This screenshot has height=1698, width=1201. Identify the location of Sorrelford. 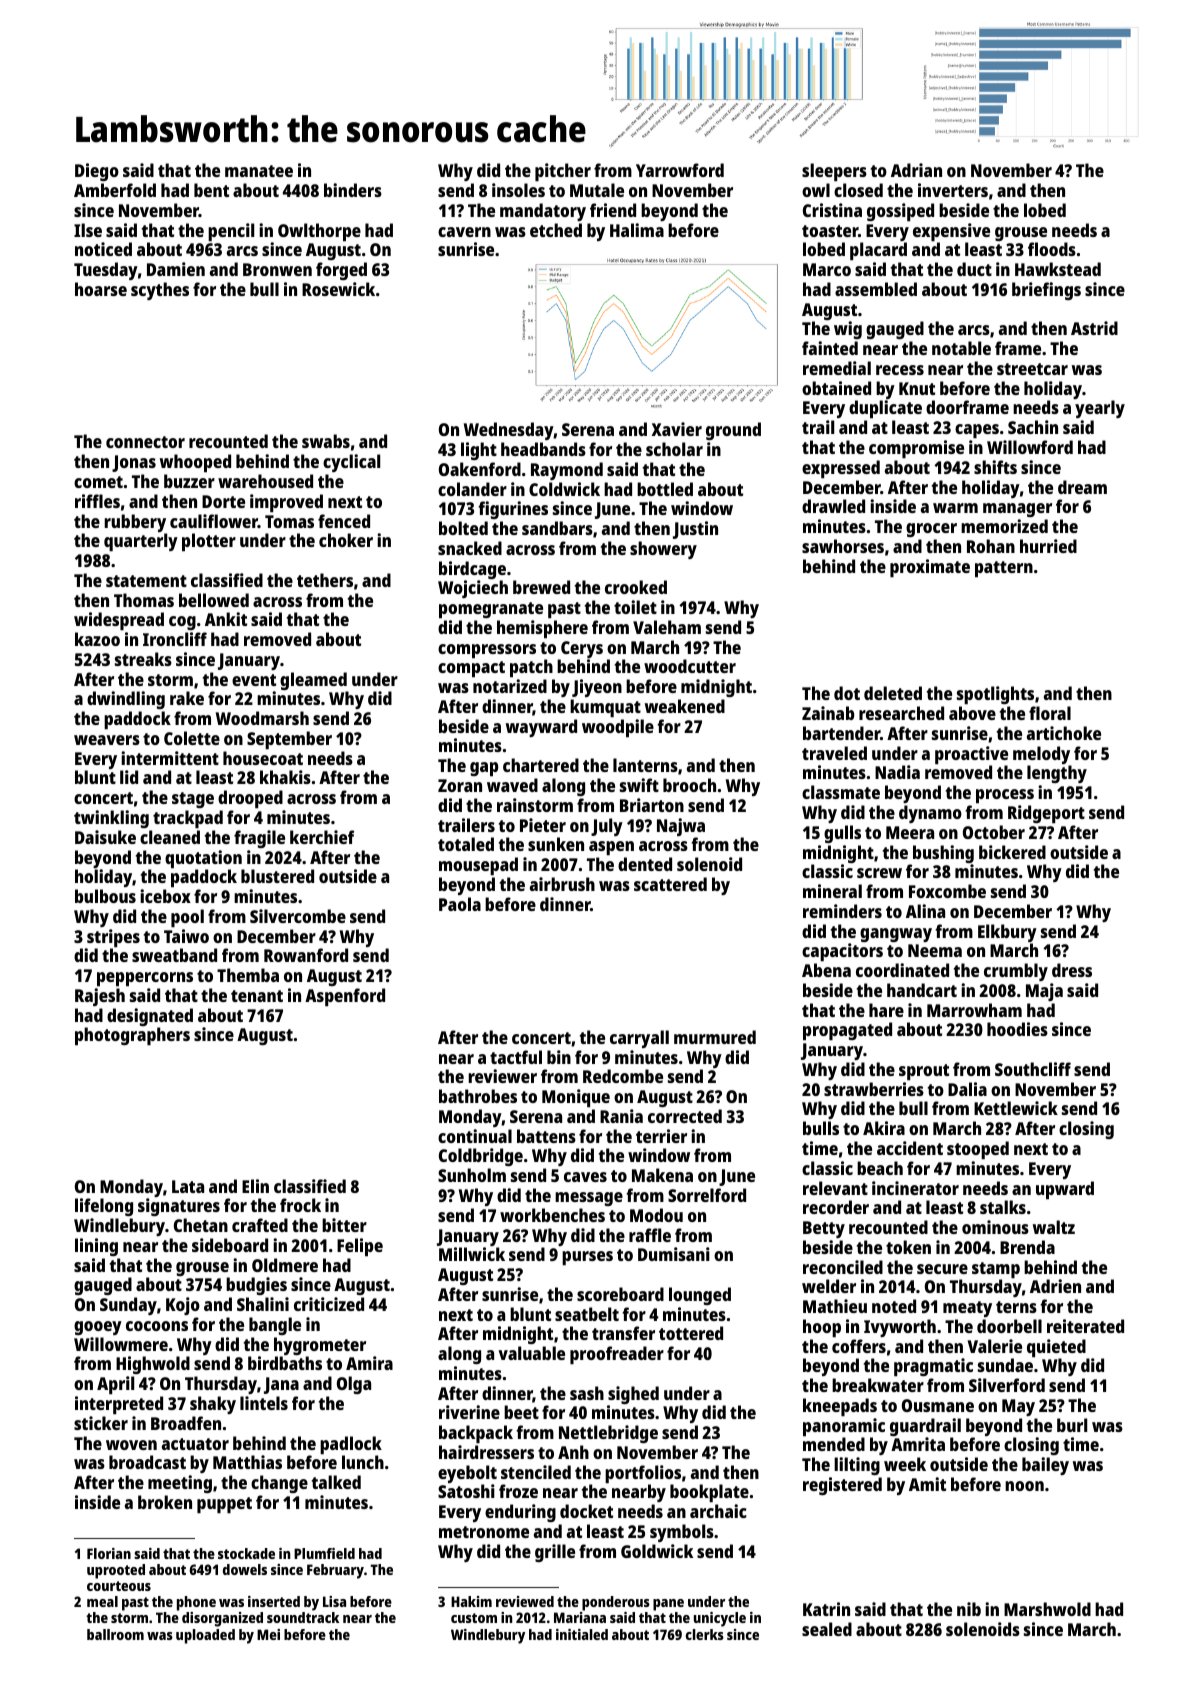
(707, 1195).
